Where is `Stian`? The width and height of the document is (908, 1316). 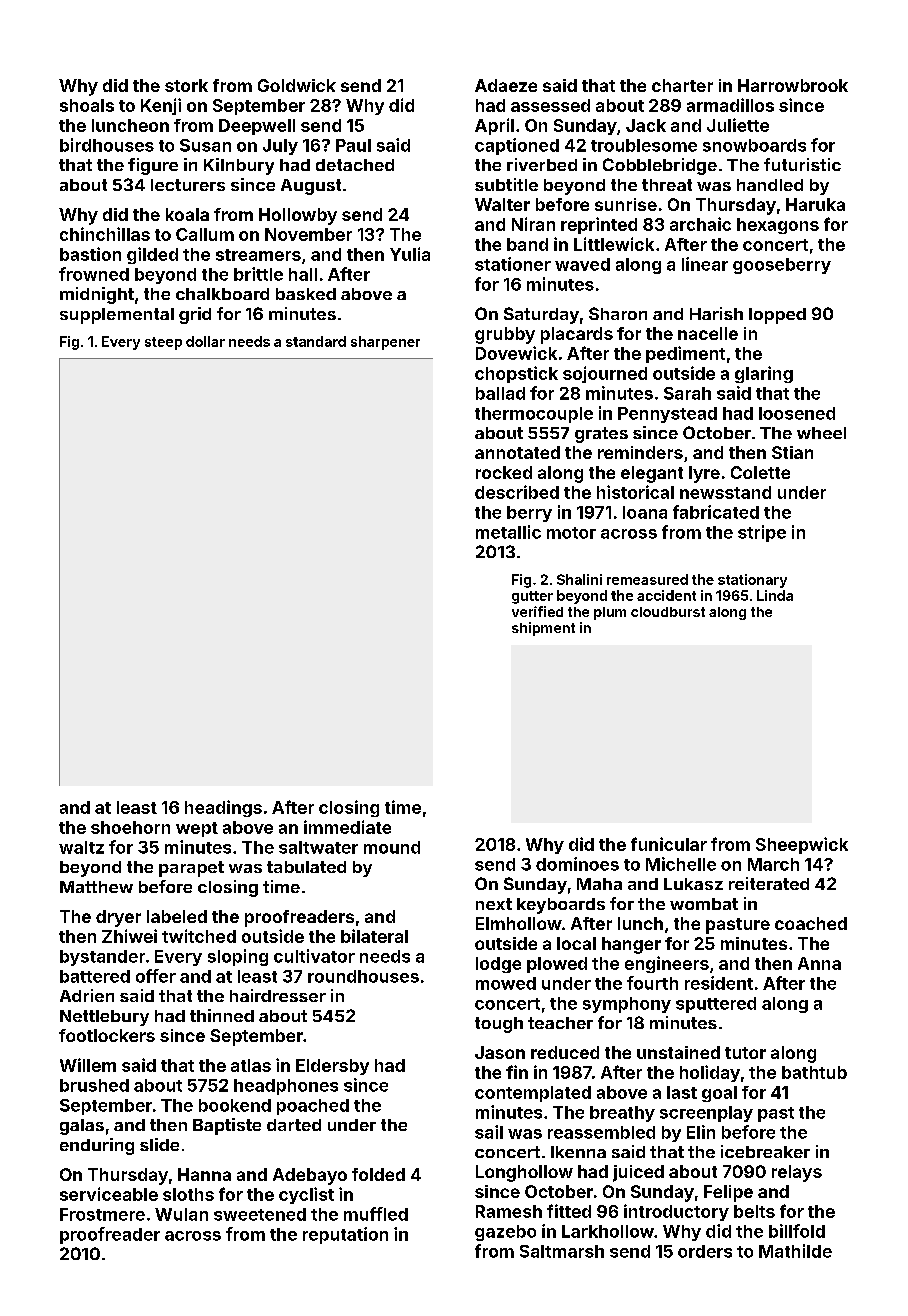
Stian is located at coordinates (792, 452).
